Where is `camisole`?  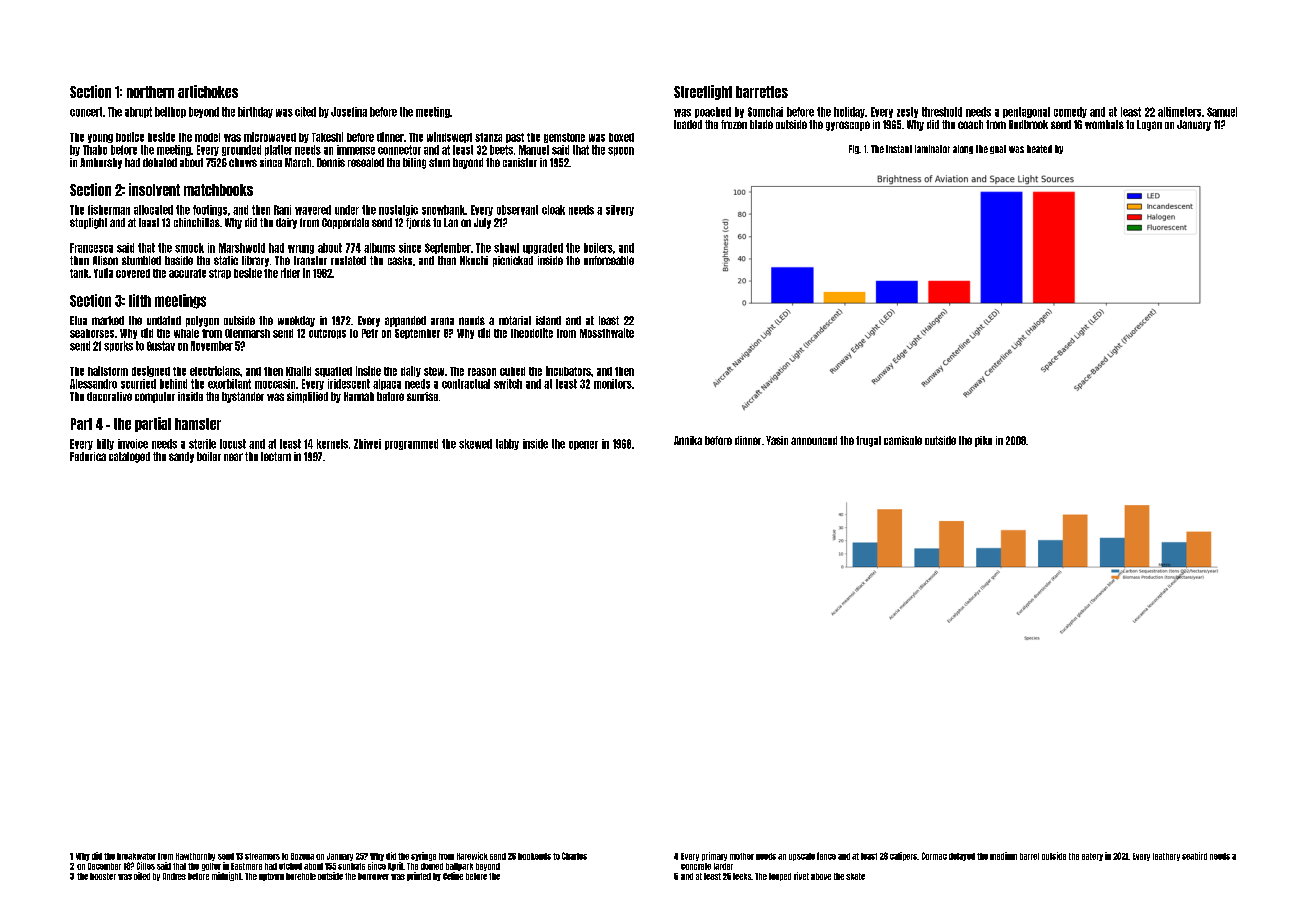
camisole is located at coordinates (903, 440).
